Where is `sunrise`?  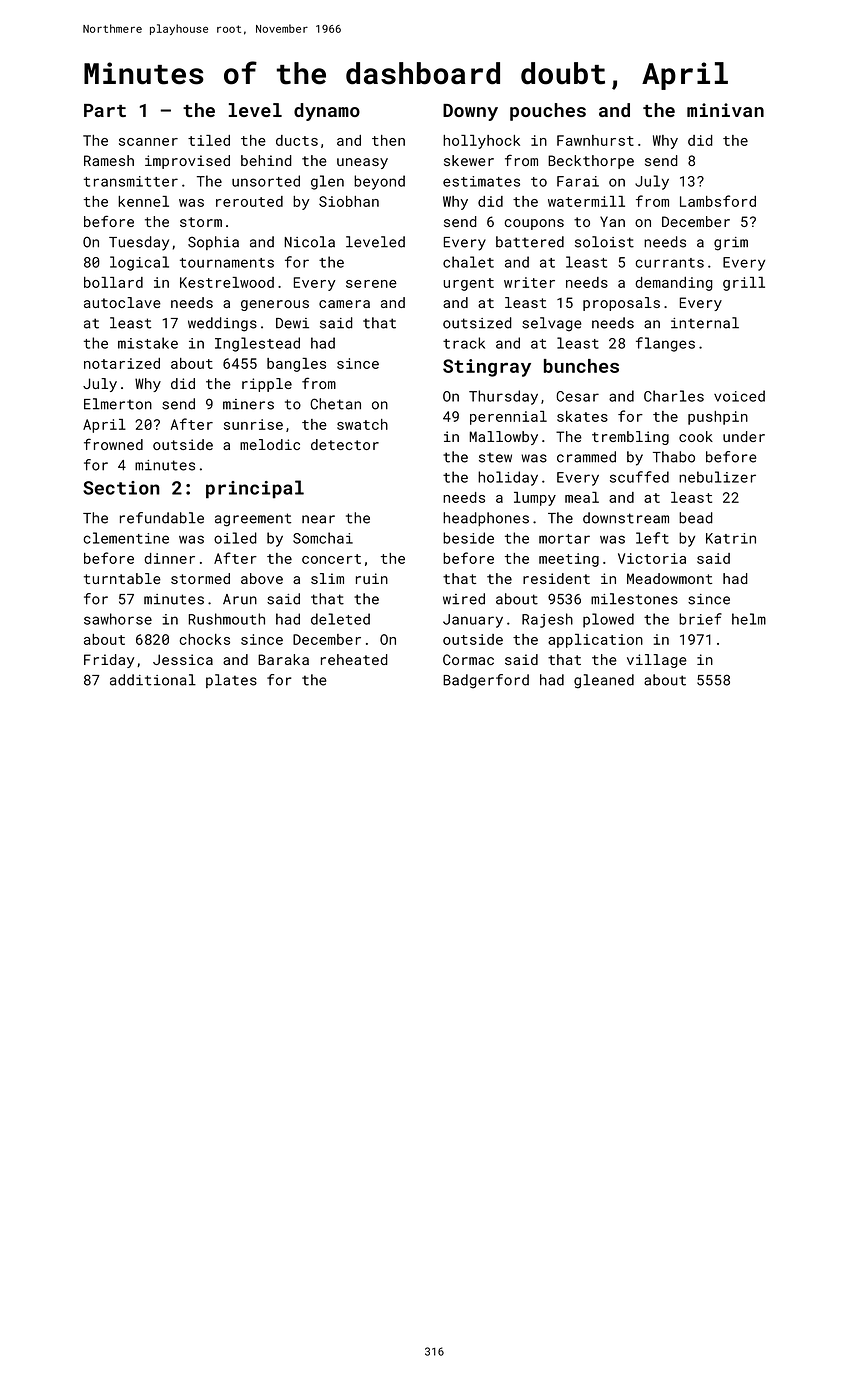 sunrise is located at coordinates (253, 424).
